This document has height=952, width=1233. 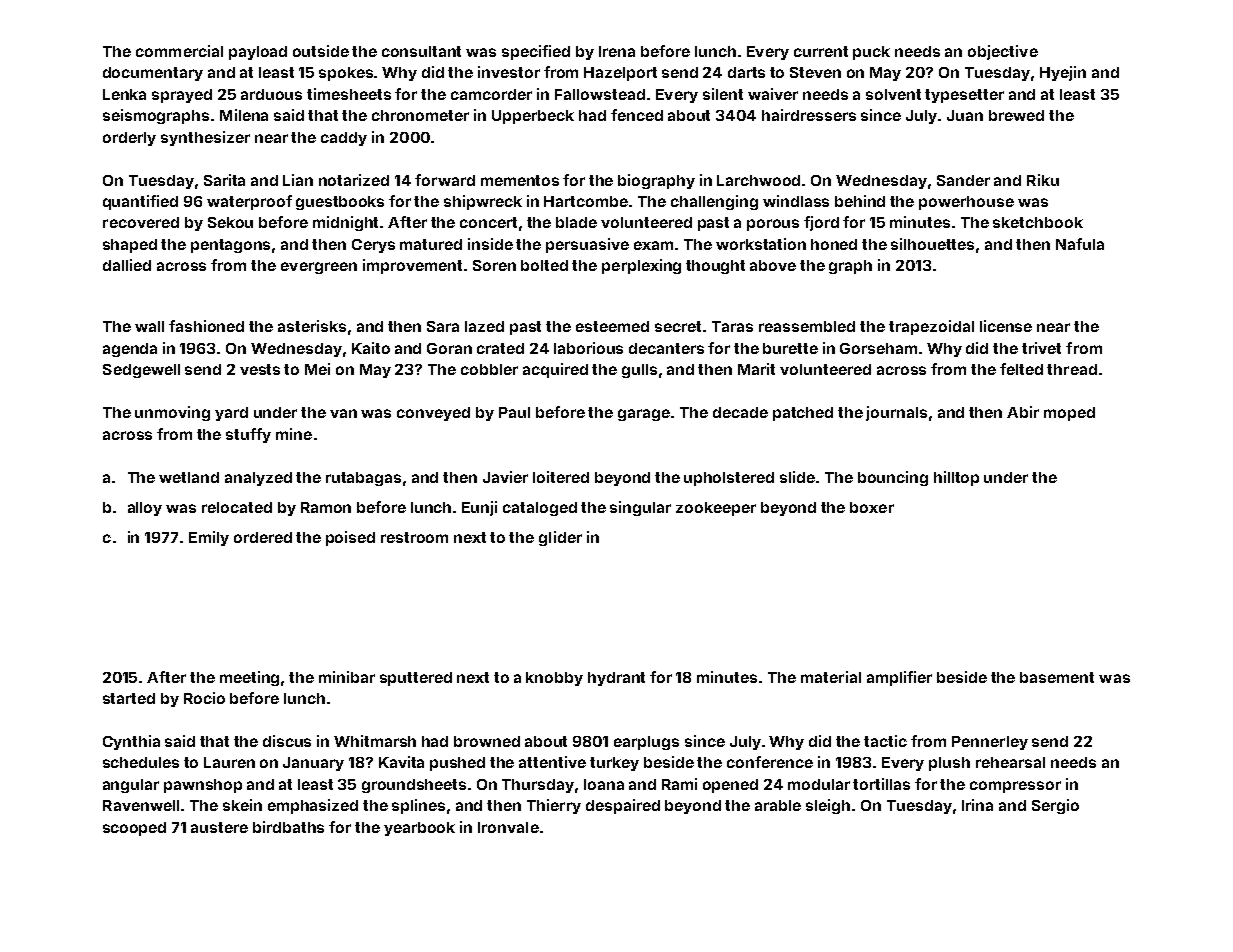 I want to click on scooped, so click(x=134, y=829).
